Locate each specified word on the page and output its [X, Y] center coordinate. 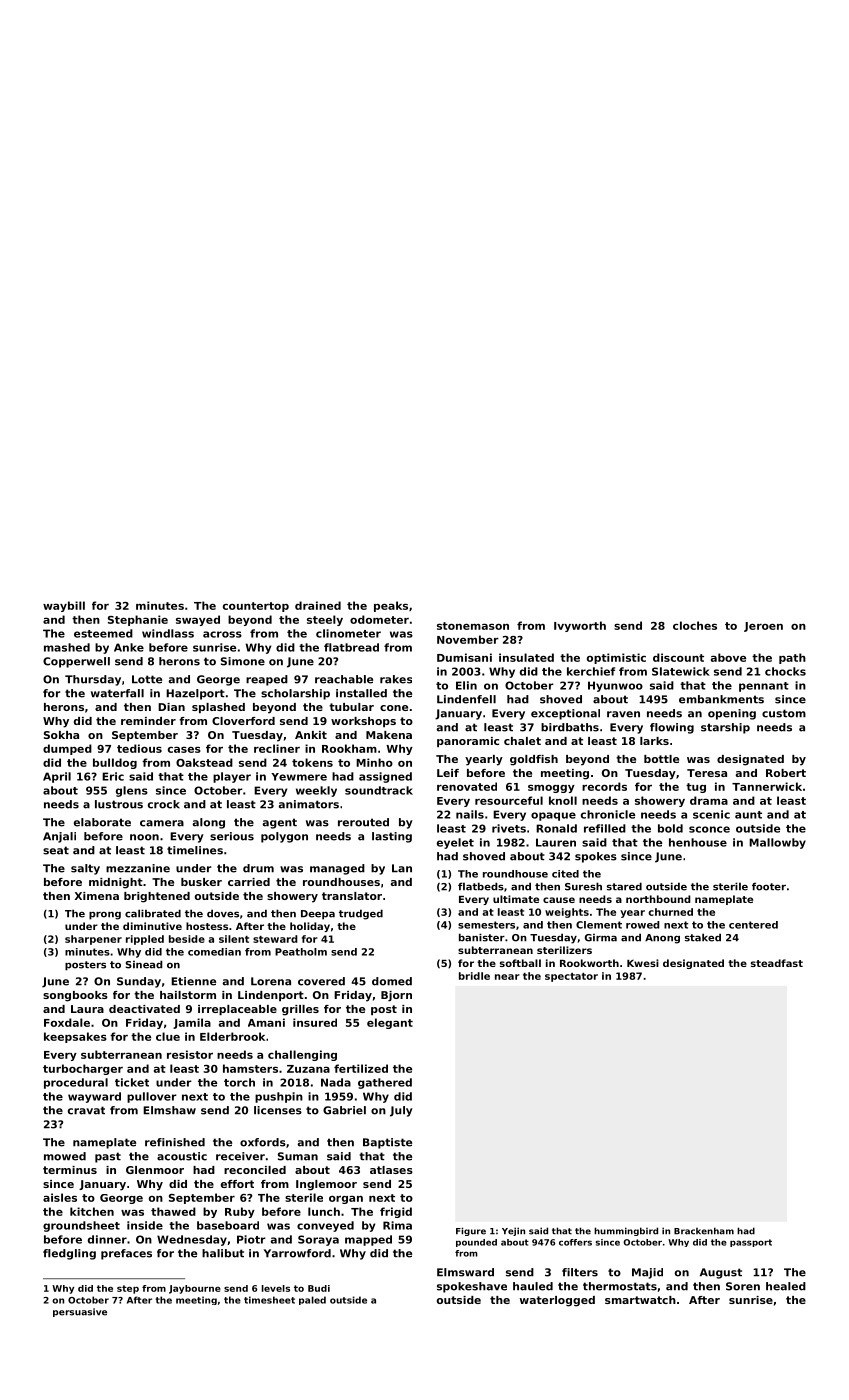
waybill [64, 606]
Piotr [251, 1239]
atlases [391, 1170]
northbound [658, 899]
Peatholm [301, 952]
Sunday [139, 982]
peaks [391, 606]
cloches [695, 625]
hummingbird [626, 1231]
